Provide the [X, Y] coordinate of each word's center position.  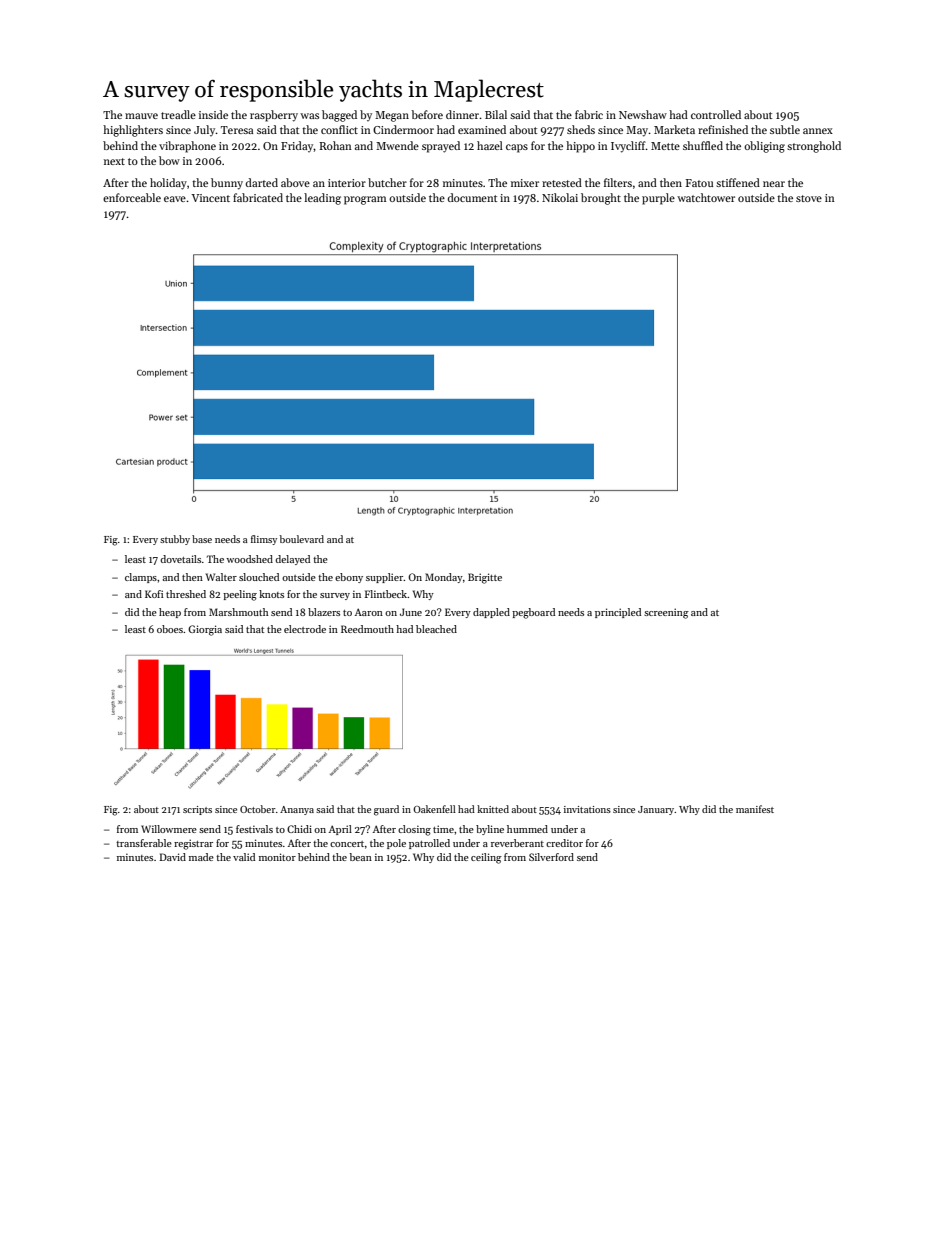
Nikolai [560, 197]
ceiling [486, 858]
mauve [141, 116]
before [427, 114]
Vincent [210, 198]
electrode [305, 629]
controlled [716, 114]
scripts [197, 810]
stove [809, 198]
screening [666, 613]
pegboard [533, 613]
